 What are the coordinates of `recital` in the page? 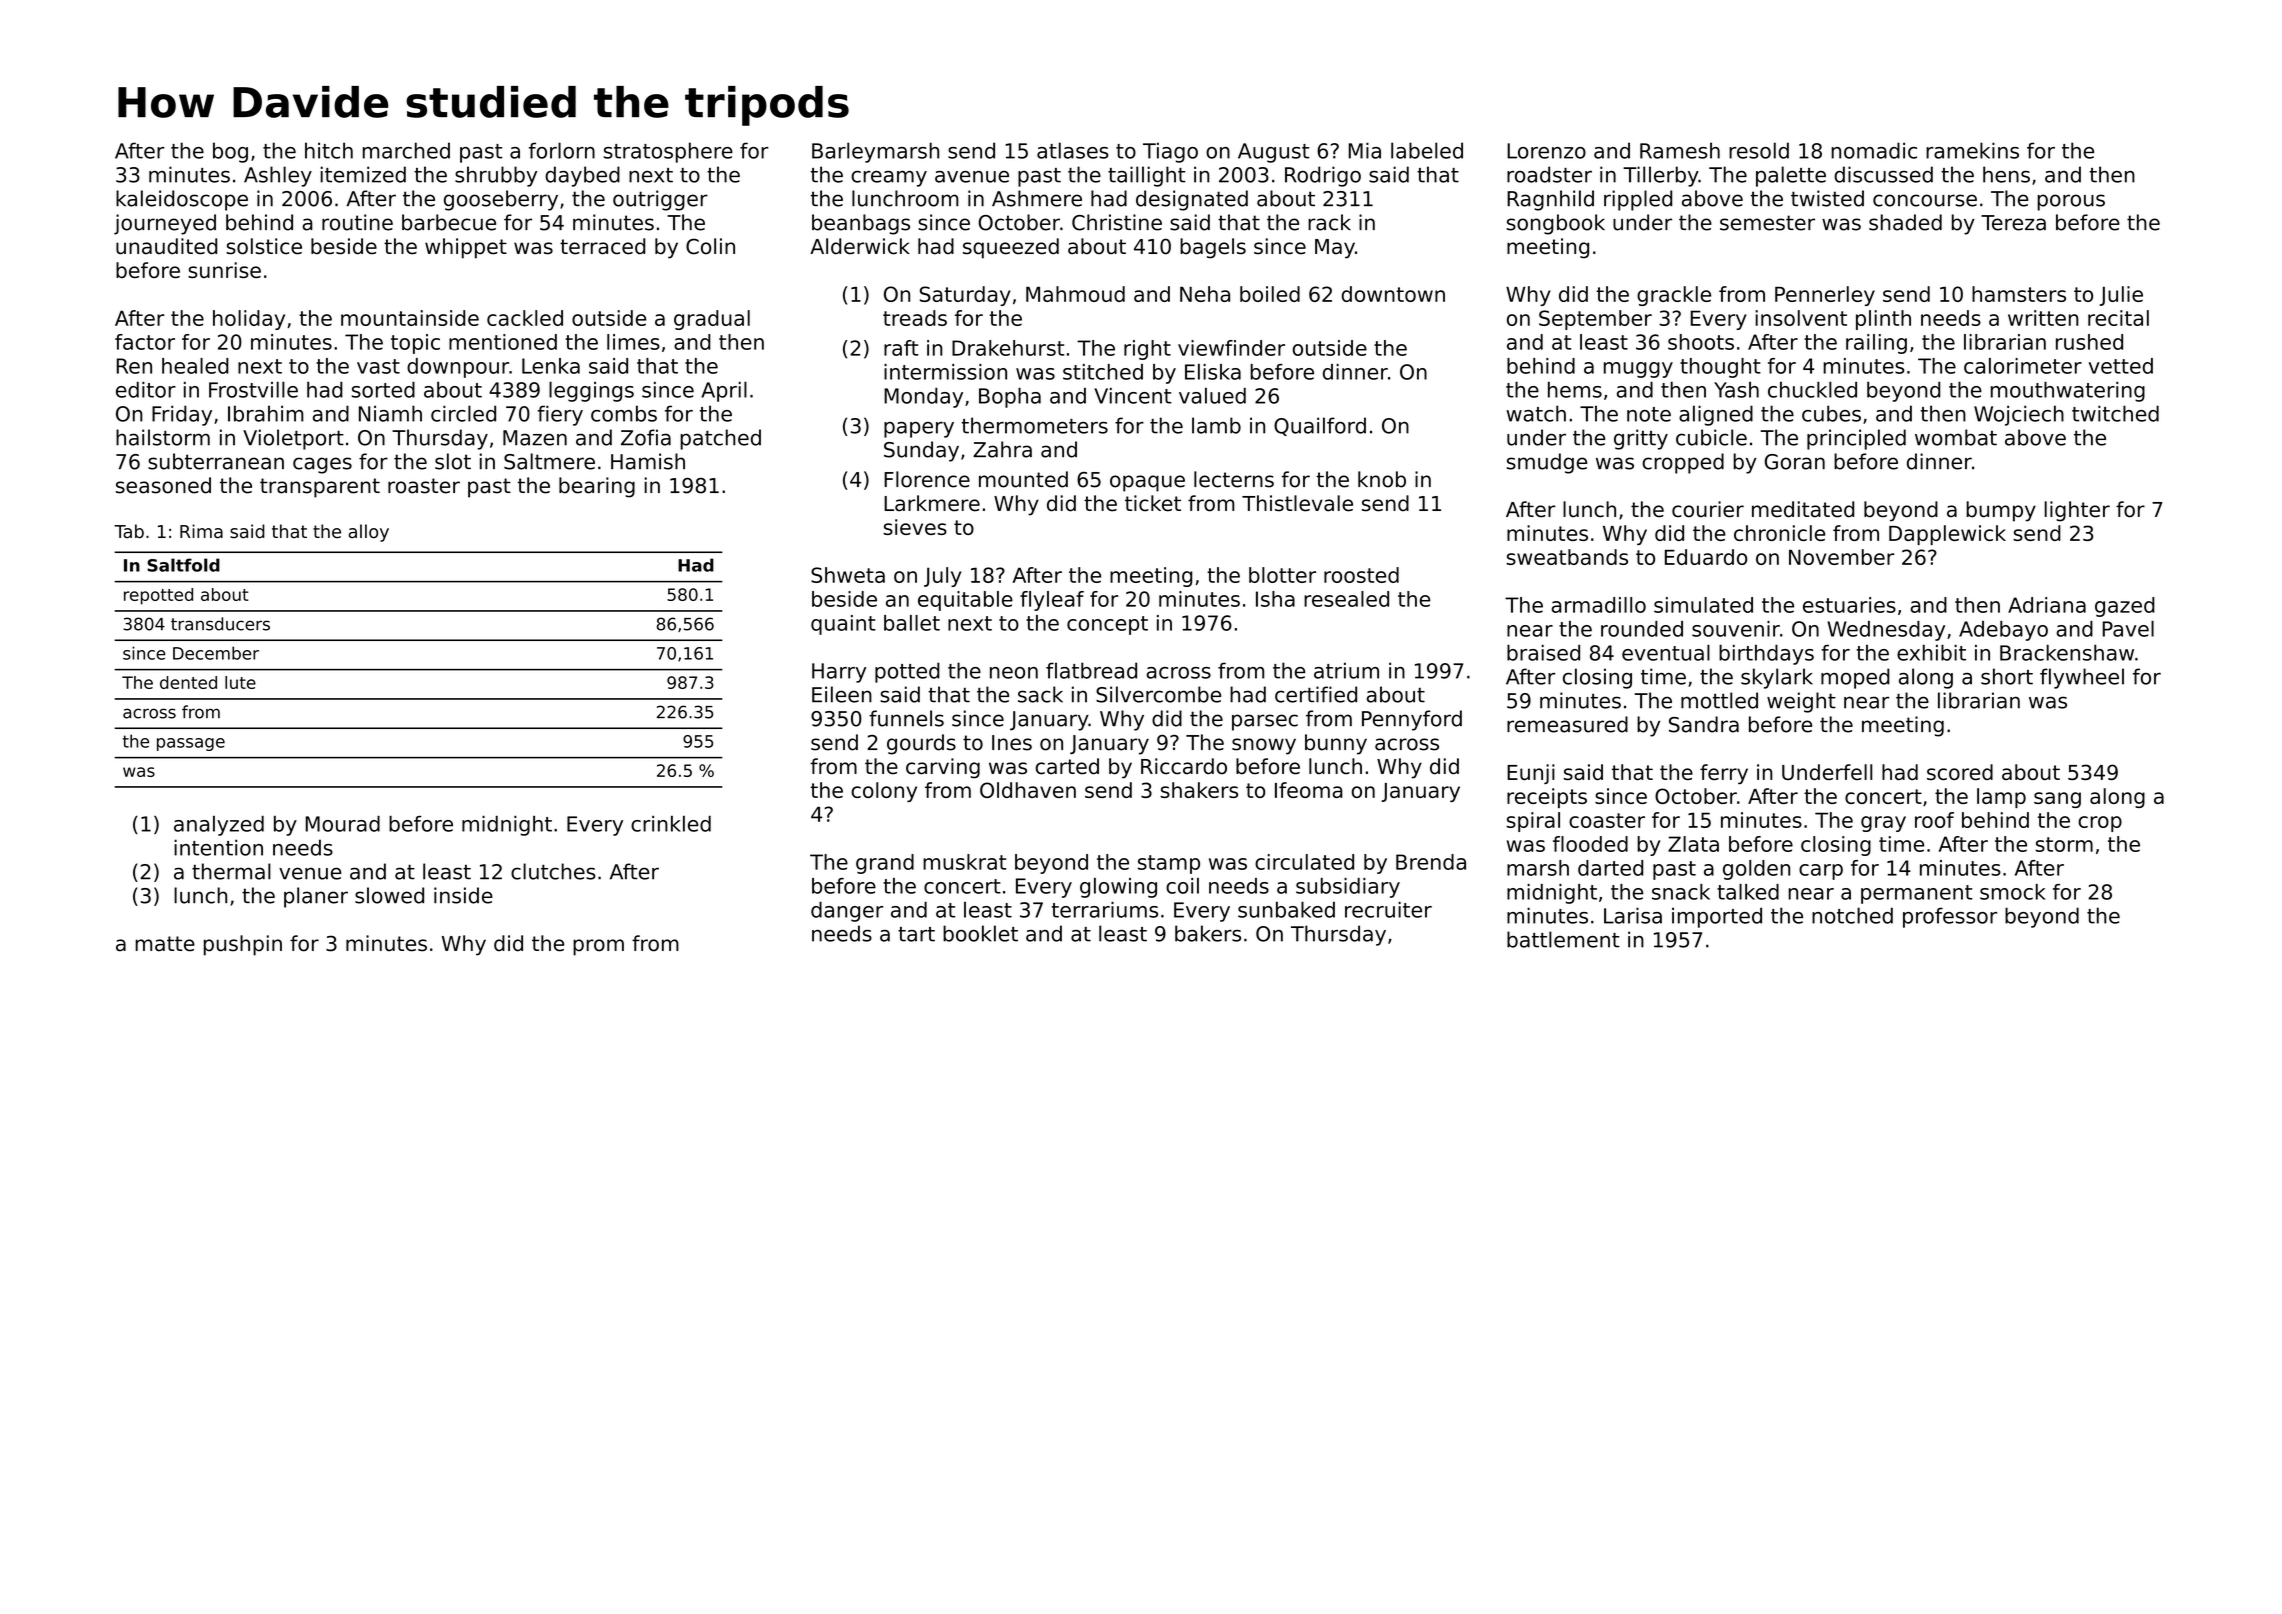 It's located at (2118, 318).
